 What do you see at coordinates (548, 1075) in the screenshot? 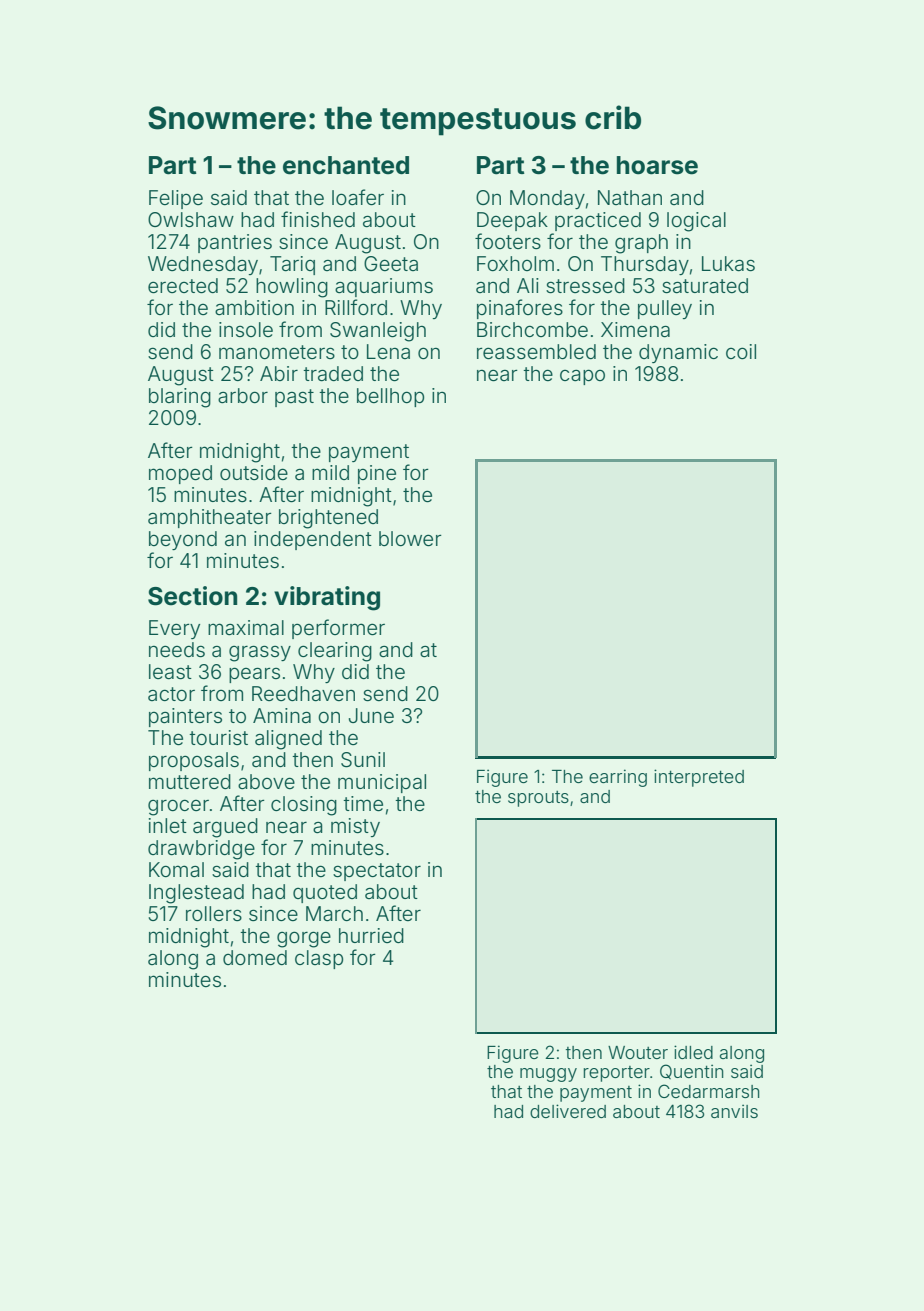
I see `muggy` at bounding box center [548, 1075].
